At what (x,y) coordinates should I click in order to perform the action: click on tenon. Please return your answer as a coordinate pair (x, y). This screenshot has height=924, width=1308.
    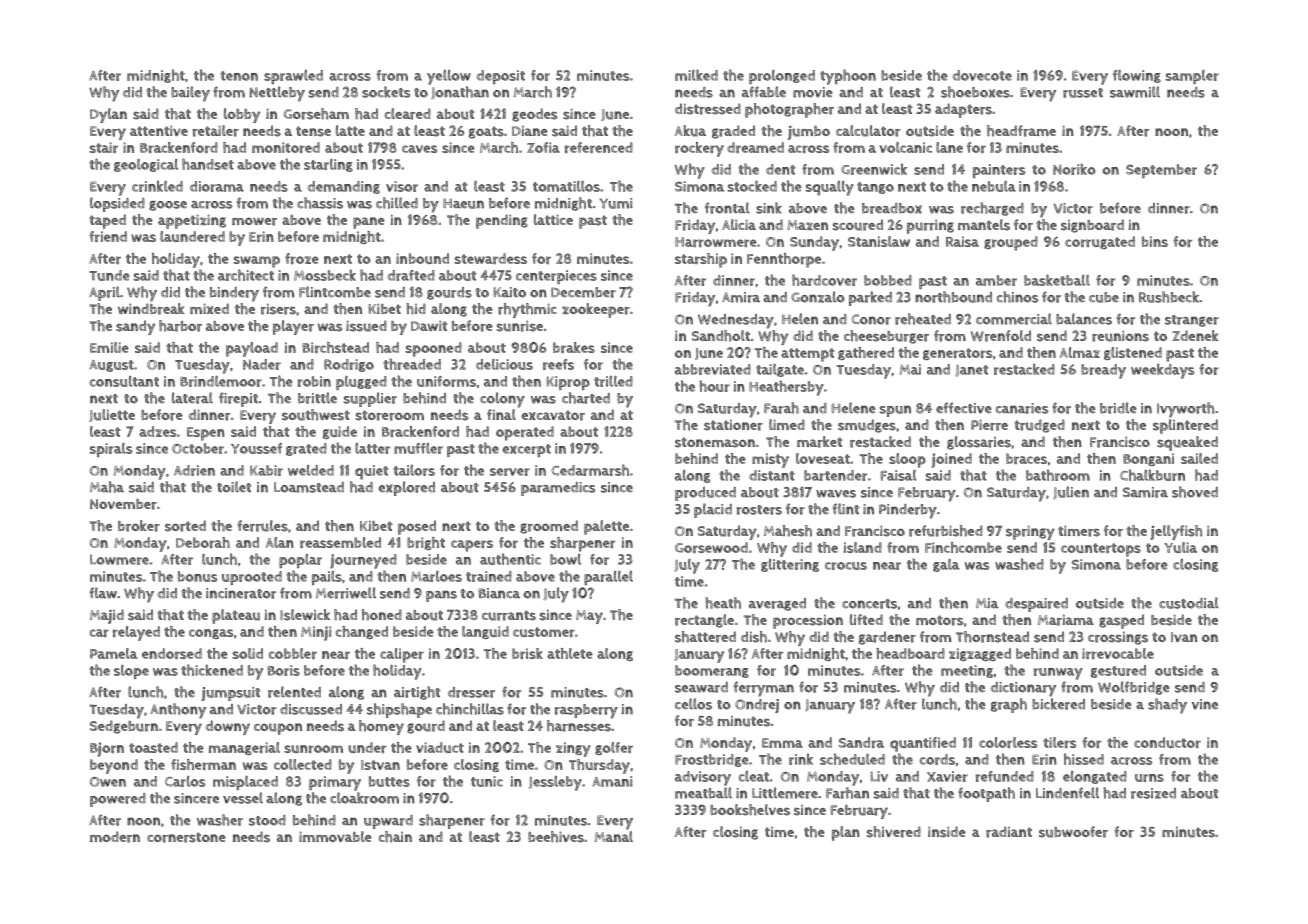
    Looking at the image, I should click on (239, 76).
